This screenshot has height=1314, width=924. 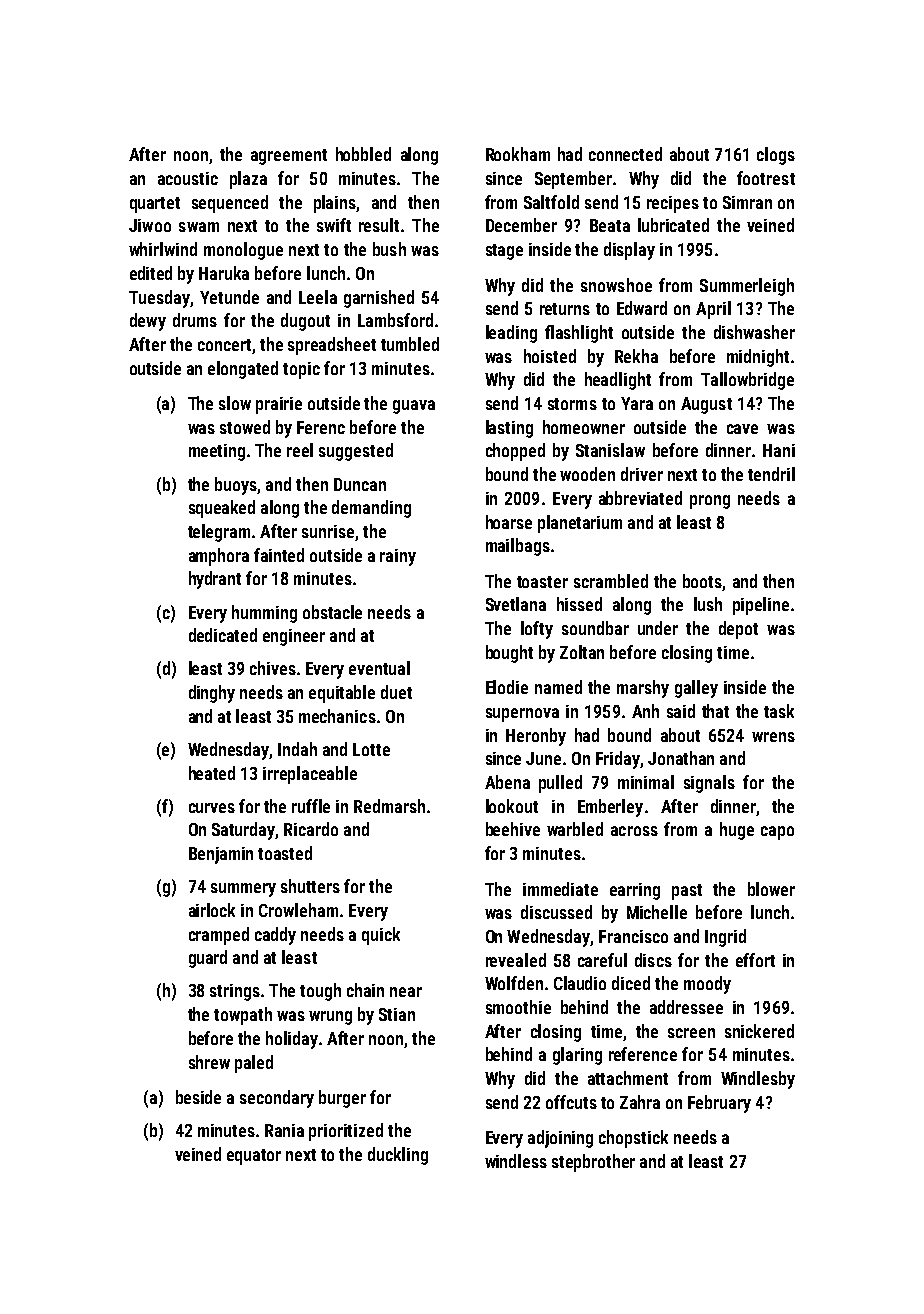 I want to click on duckling, so click(x=398, y=1156).
